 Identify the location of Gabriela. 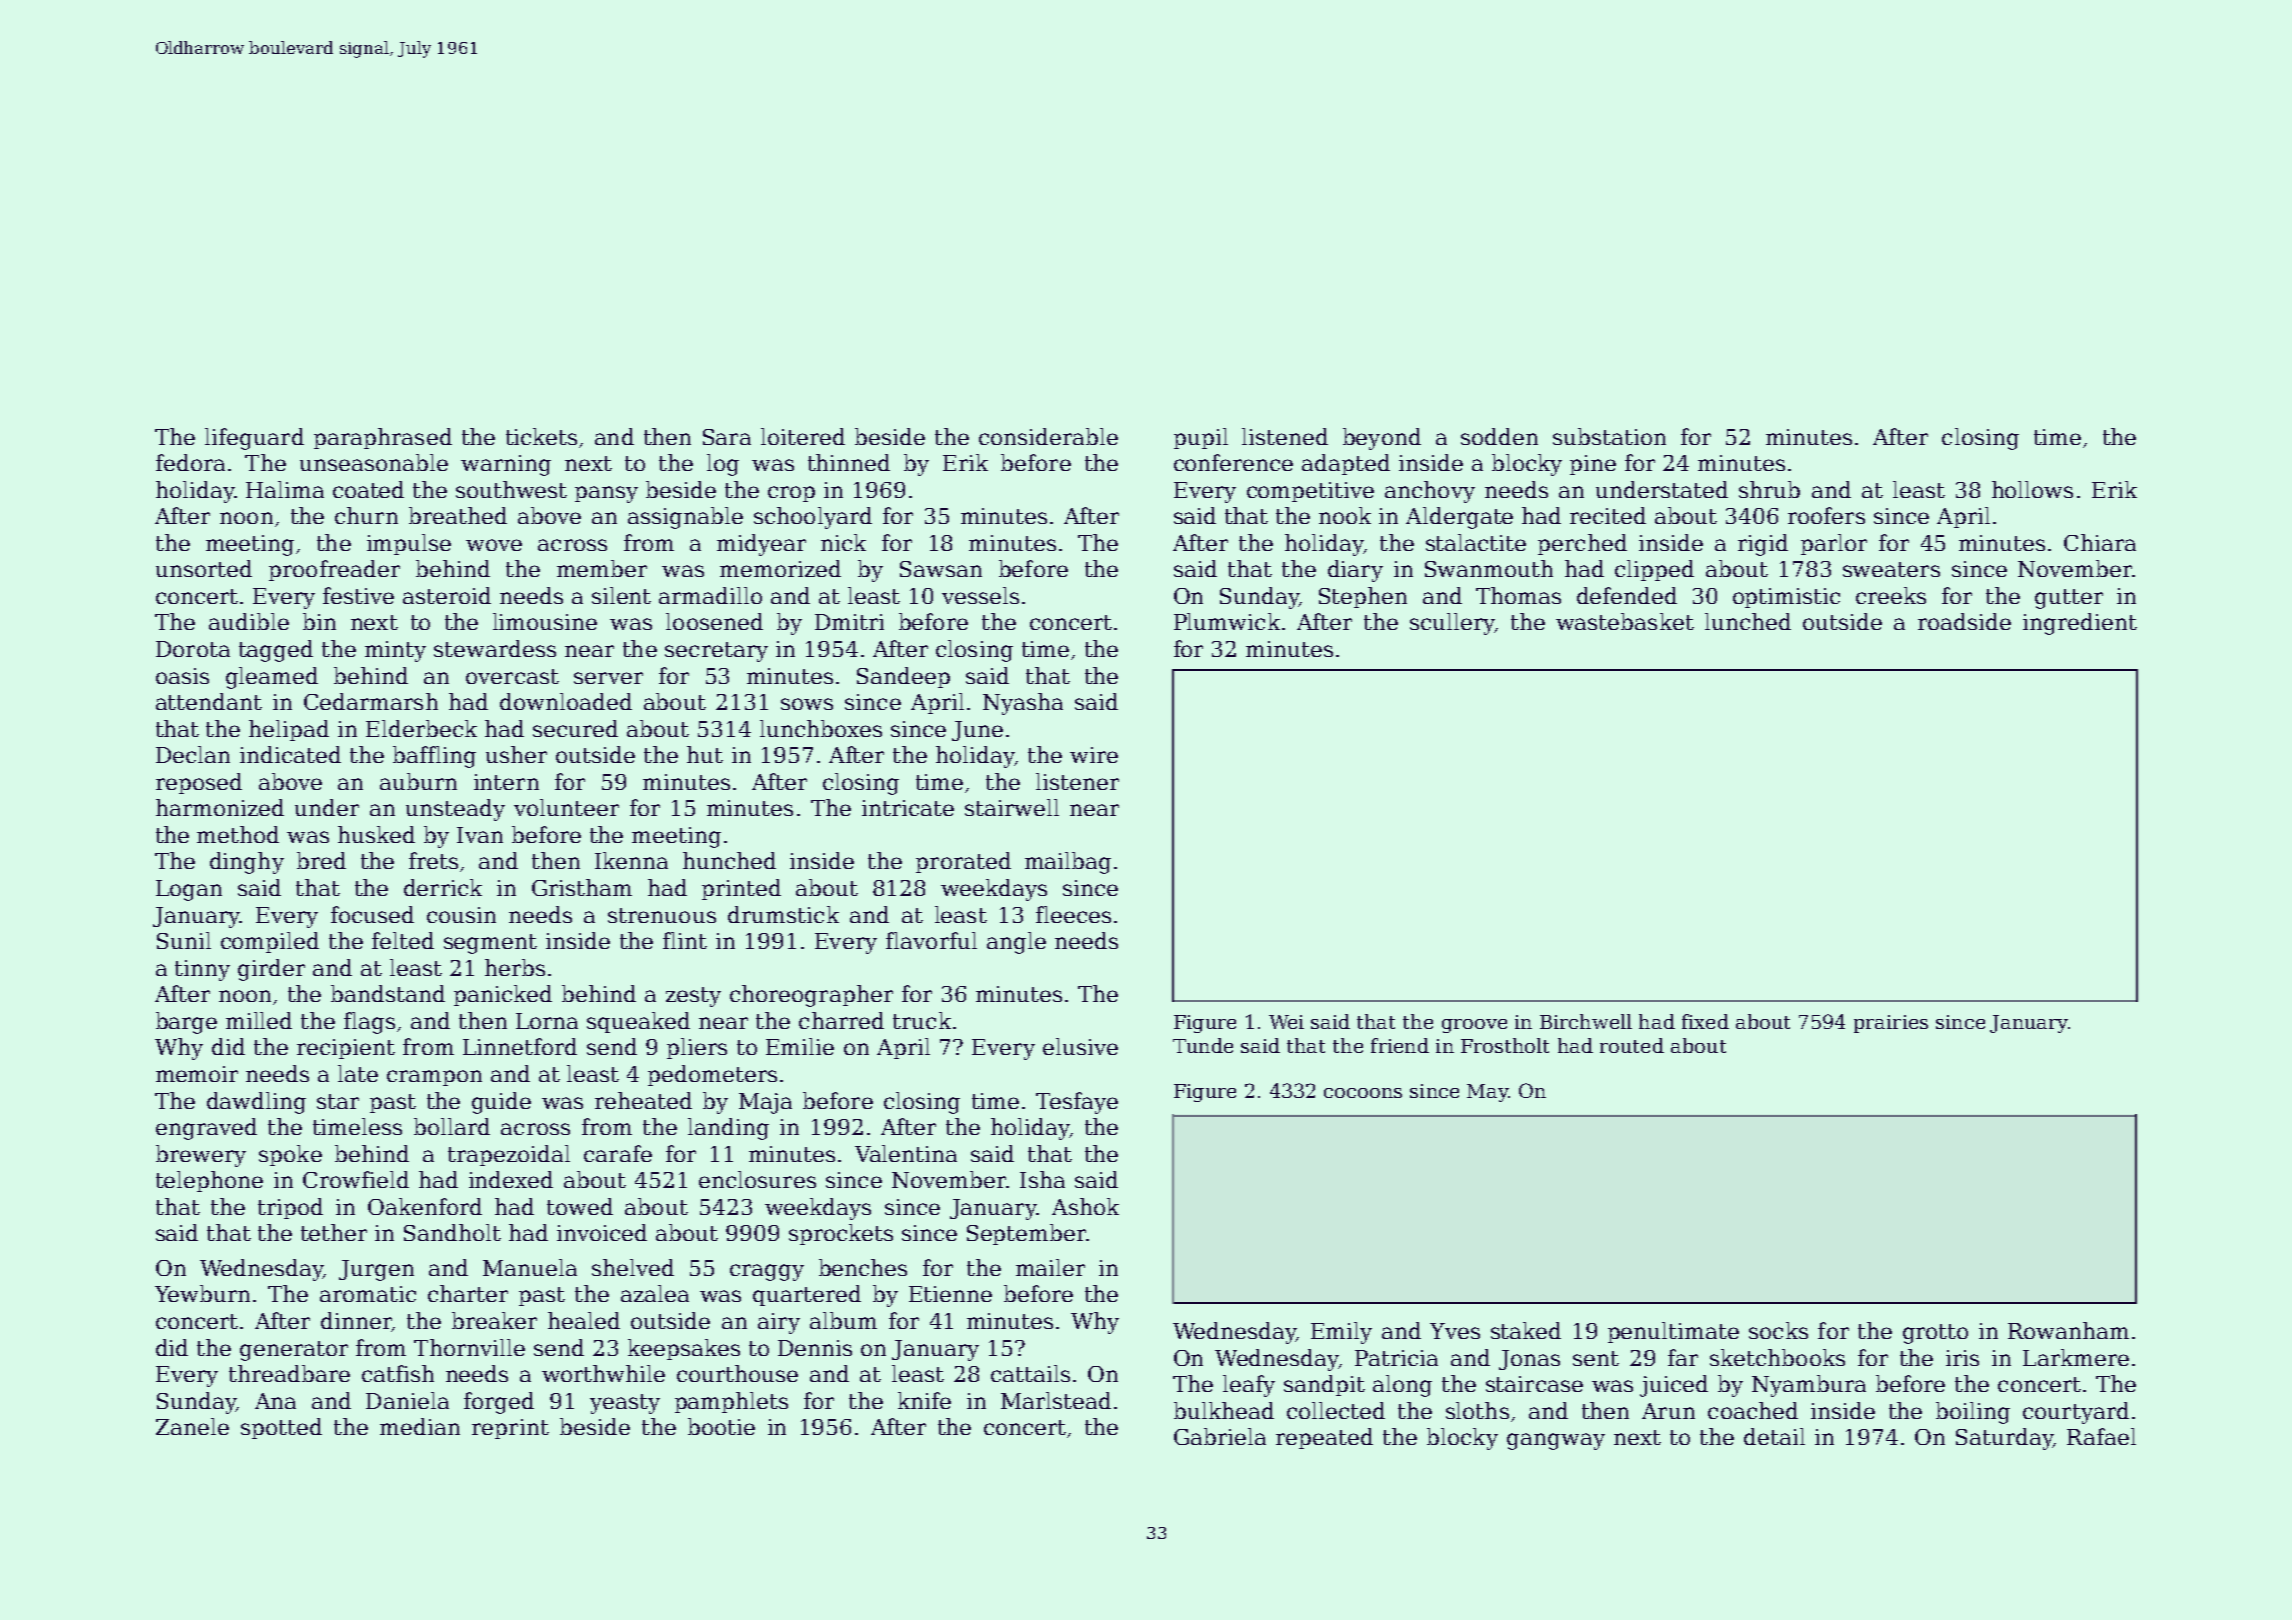
(1220, 1436).
